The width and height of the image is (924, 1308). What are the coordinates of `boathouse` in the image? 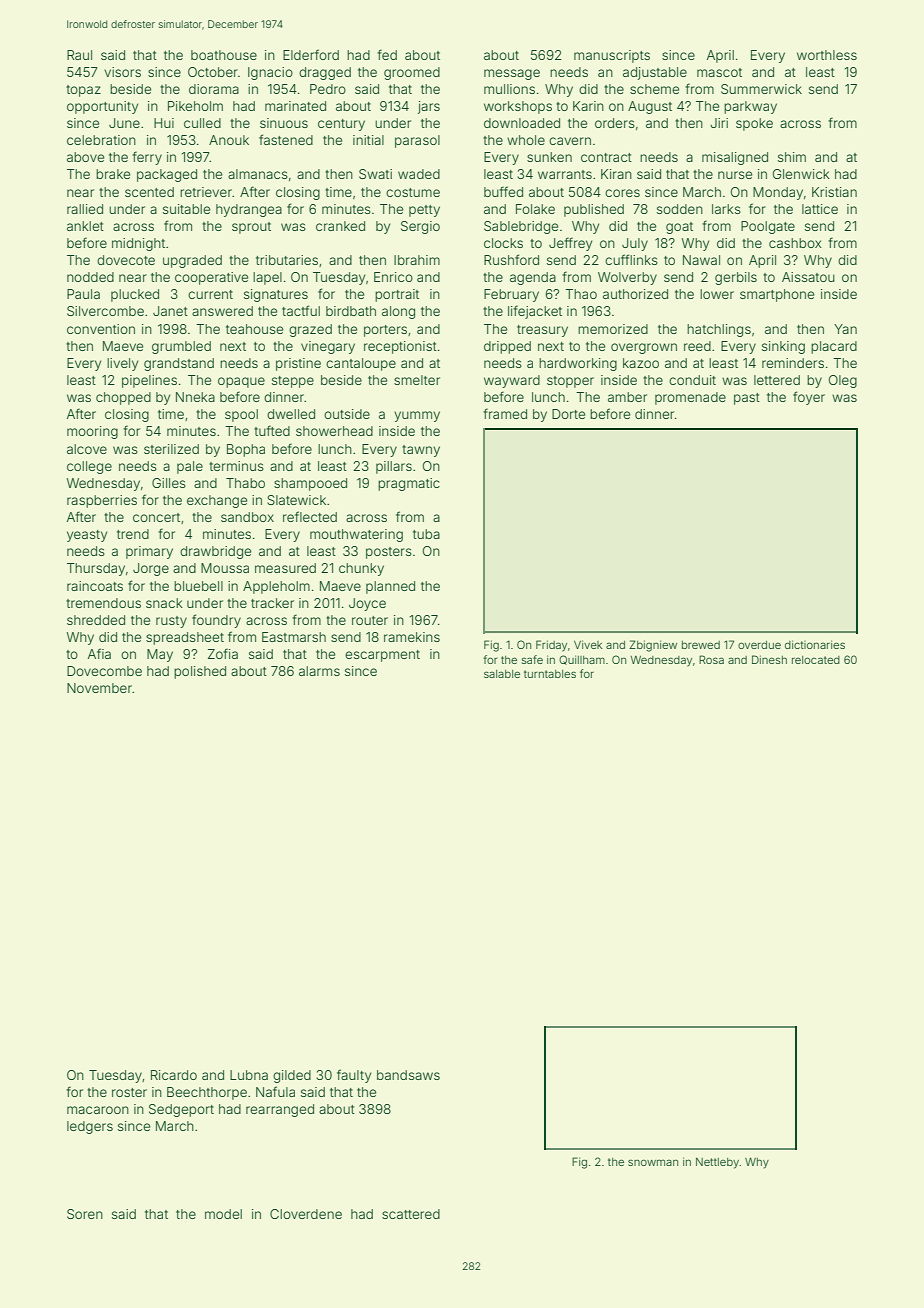 It's located at (224, 55).
